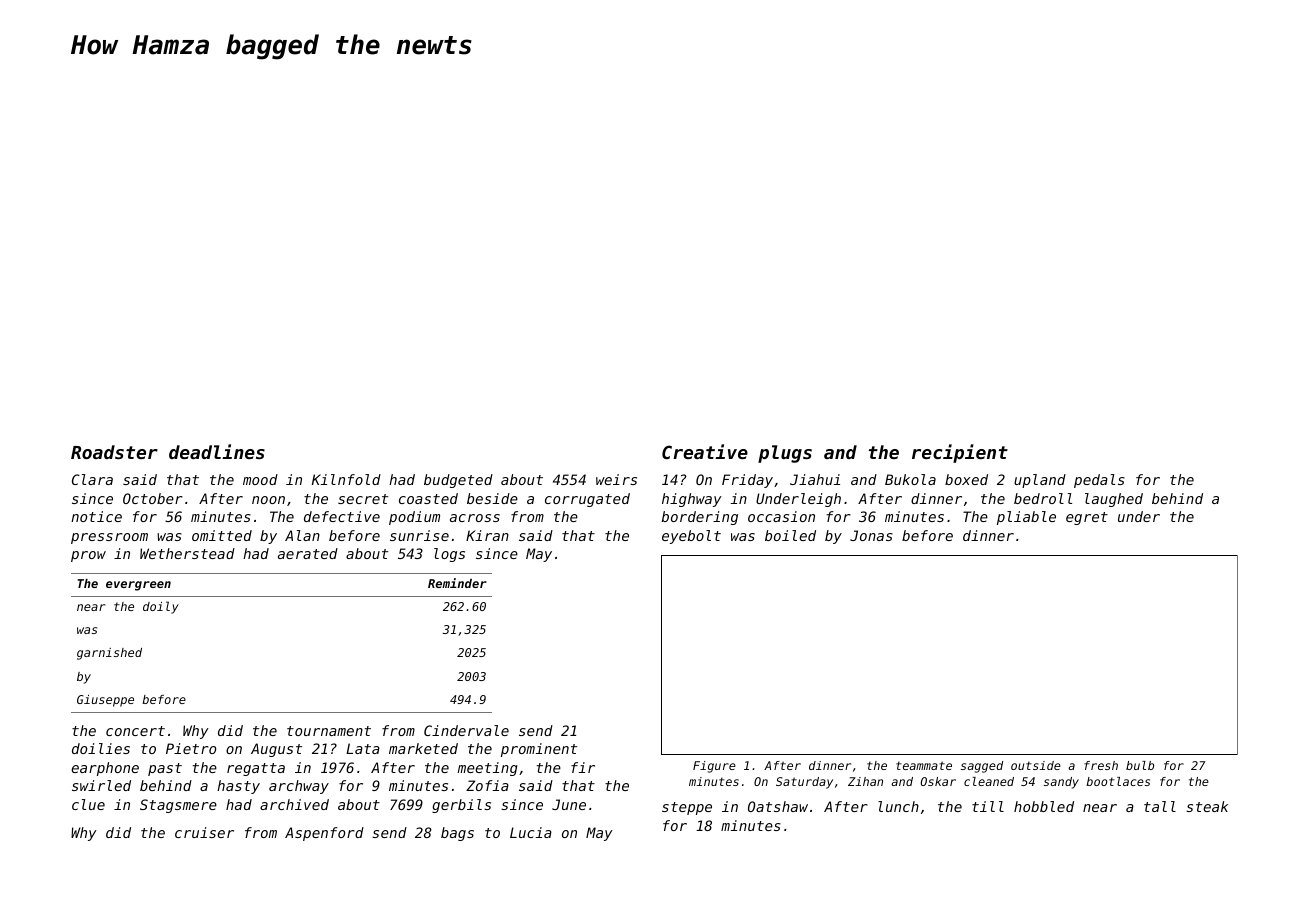 The width and height of the screenshot is (1308, 924). Describe the element at coordinates (1140, 765) in the screenshot. I see `bulb` at that location.
